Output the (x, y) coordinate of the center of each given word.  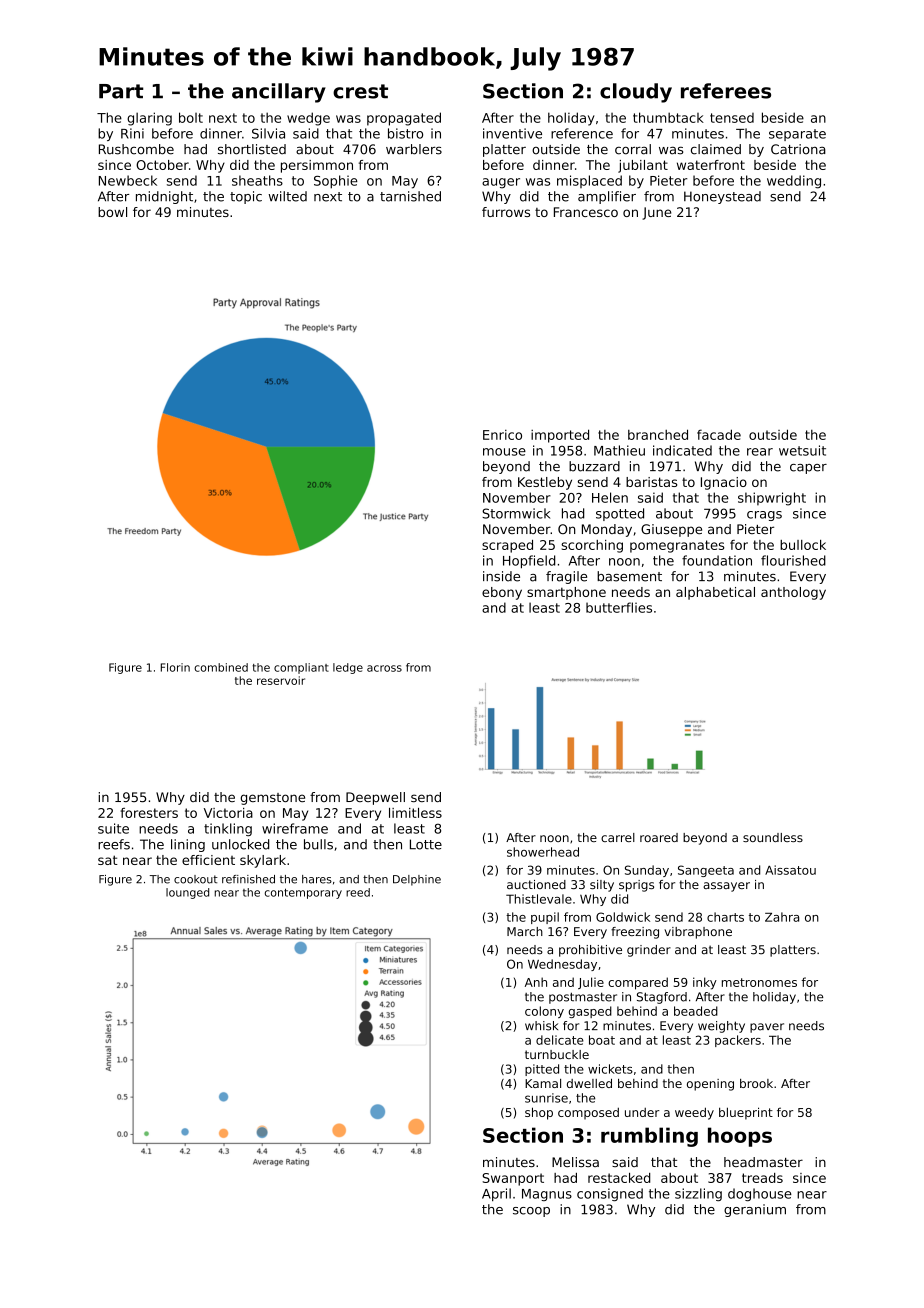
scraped (507, 546)
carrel (618, 837)
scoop (531, 1212)
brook (756, 1083)
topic (246, 197)
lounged (187, 893)
